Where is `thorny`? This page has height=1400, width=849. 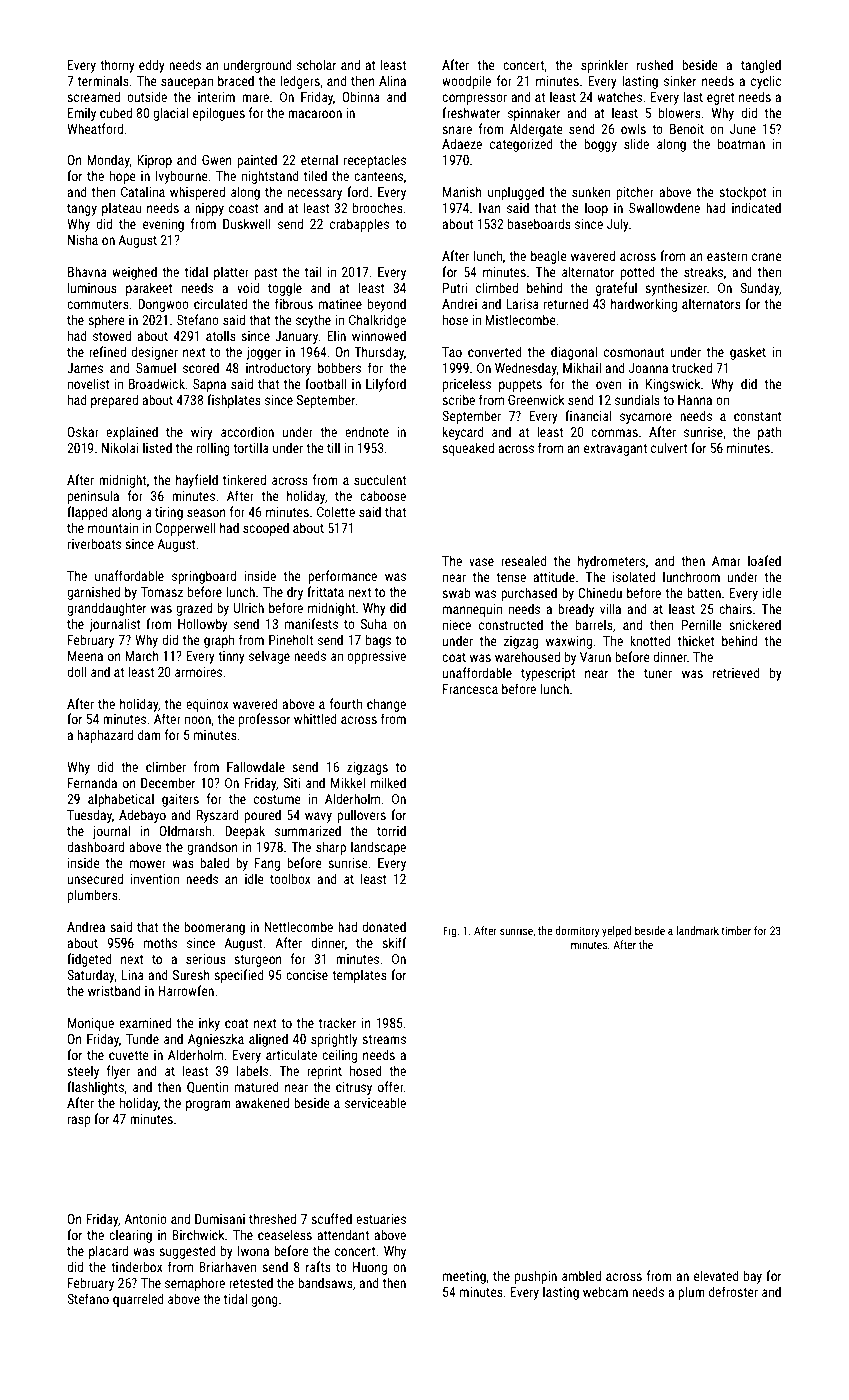
thorny is located at coordinates (117, 66).
